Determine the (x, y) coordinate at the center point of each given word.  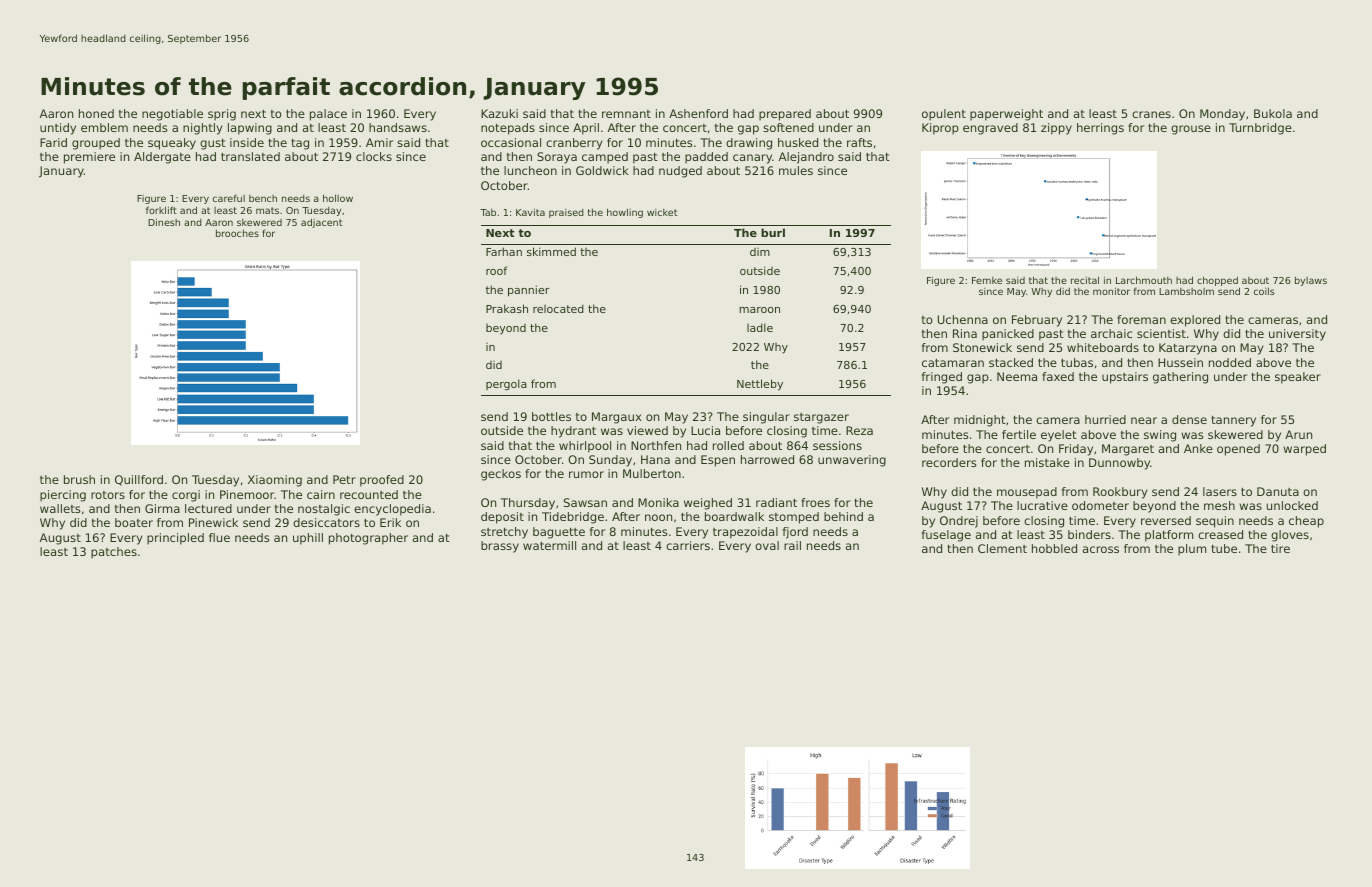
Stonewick (982, 347)
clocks (374, 156)
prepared (785, 115)
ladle (760, 327)
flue (219, 537)
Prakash (507, 308)
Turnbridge (1260, 129)
